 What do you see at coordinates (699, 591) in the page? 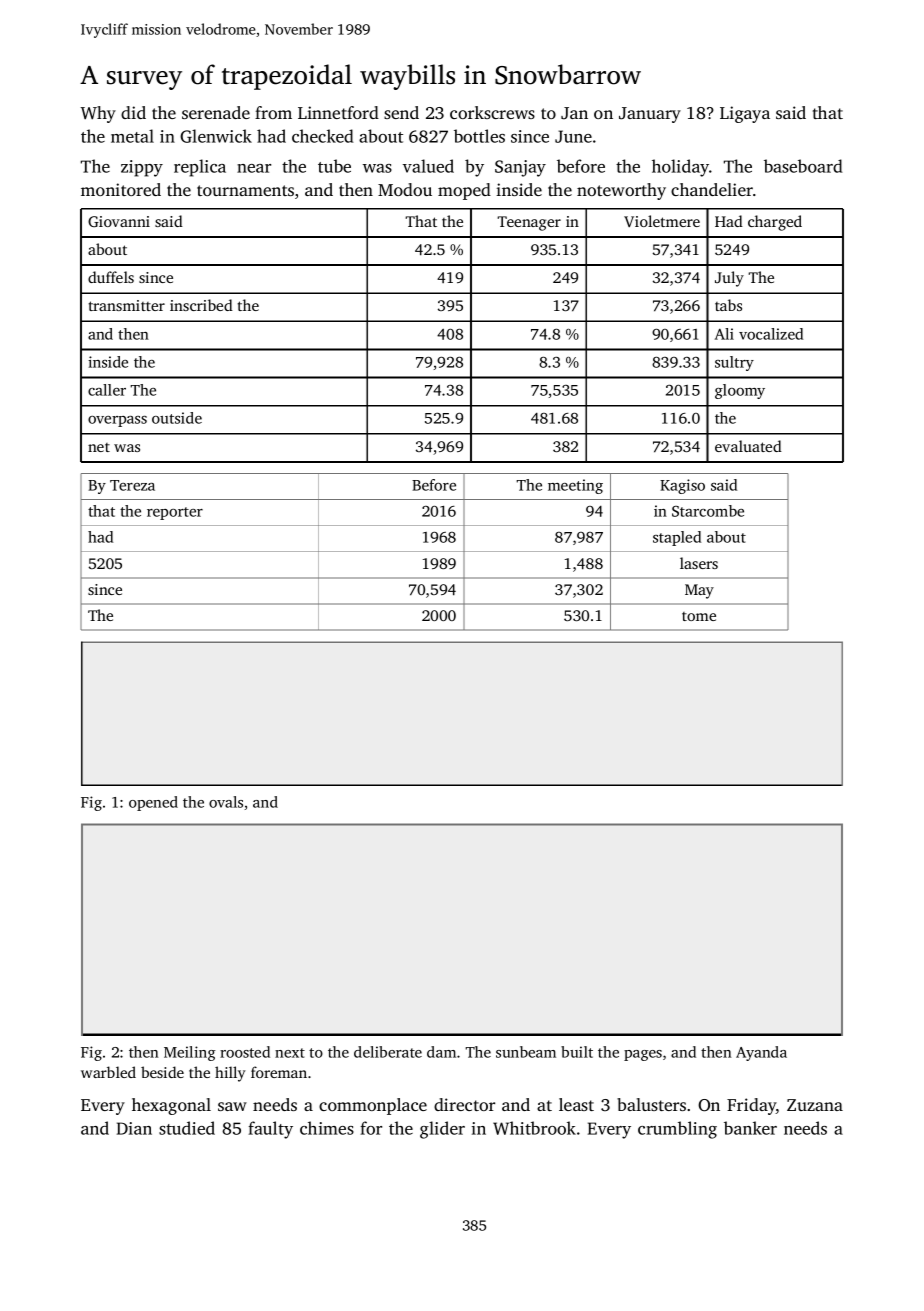
I see `May` at bounding box center [699, 591].
